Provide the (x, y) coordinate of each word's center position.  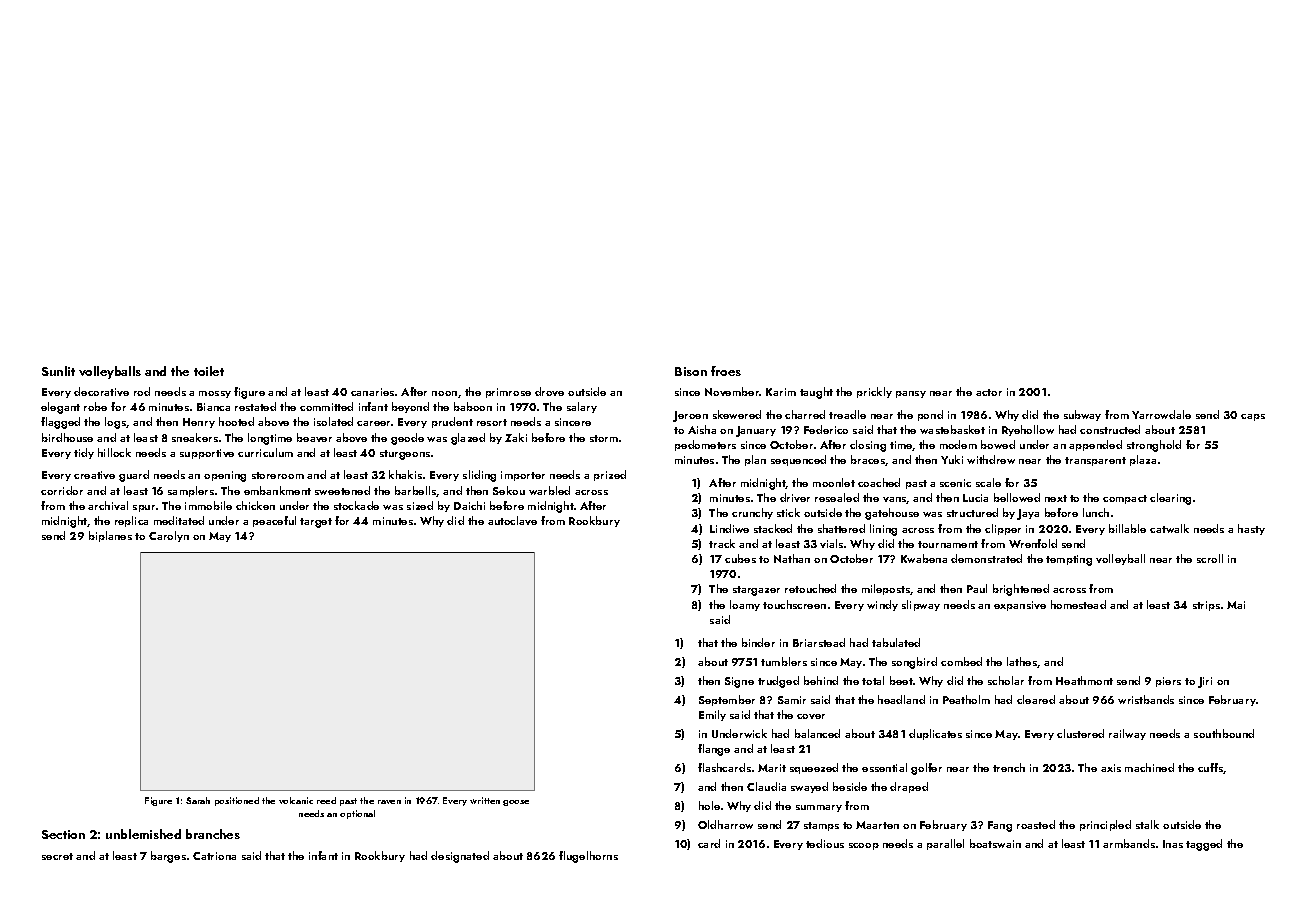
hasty (1251, 529)
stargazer (756, 591)
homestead (1078, 604)
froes (726, 371)
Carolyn (169, 536)
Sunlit (58, 371)
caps (1253, 417)
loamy (745, 605)
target (316, 523)
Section (63, 834)
